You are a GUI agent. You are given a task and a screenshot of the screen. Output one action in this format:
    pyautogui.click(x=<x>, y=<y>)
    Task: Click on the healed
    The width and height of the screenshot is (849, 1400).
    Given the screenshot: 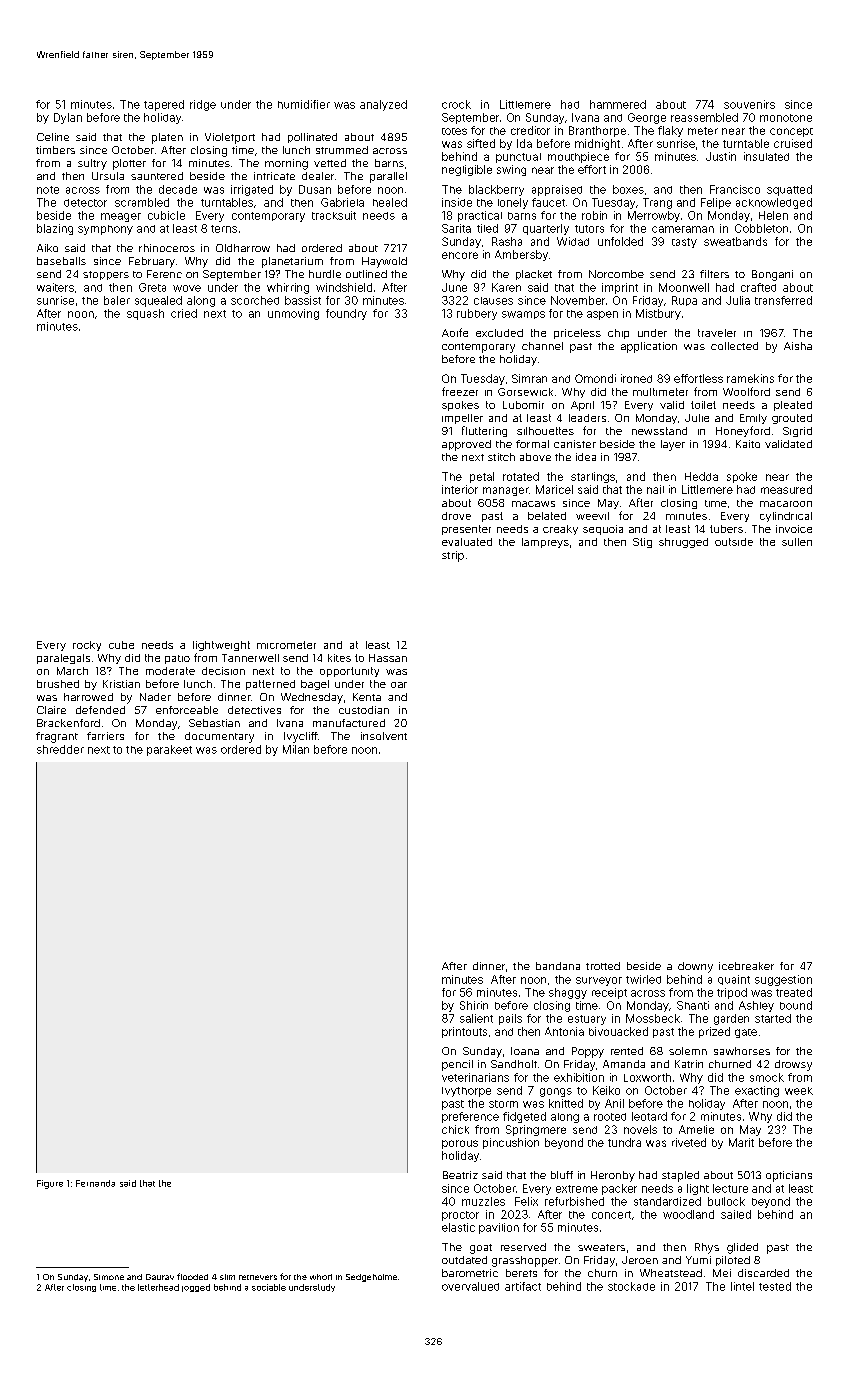 What is the action you would take?
    pyautogui.click(x=390, y=202)
